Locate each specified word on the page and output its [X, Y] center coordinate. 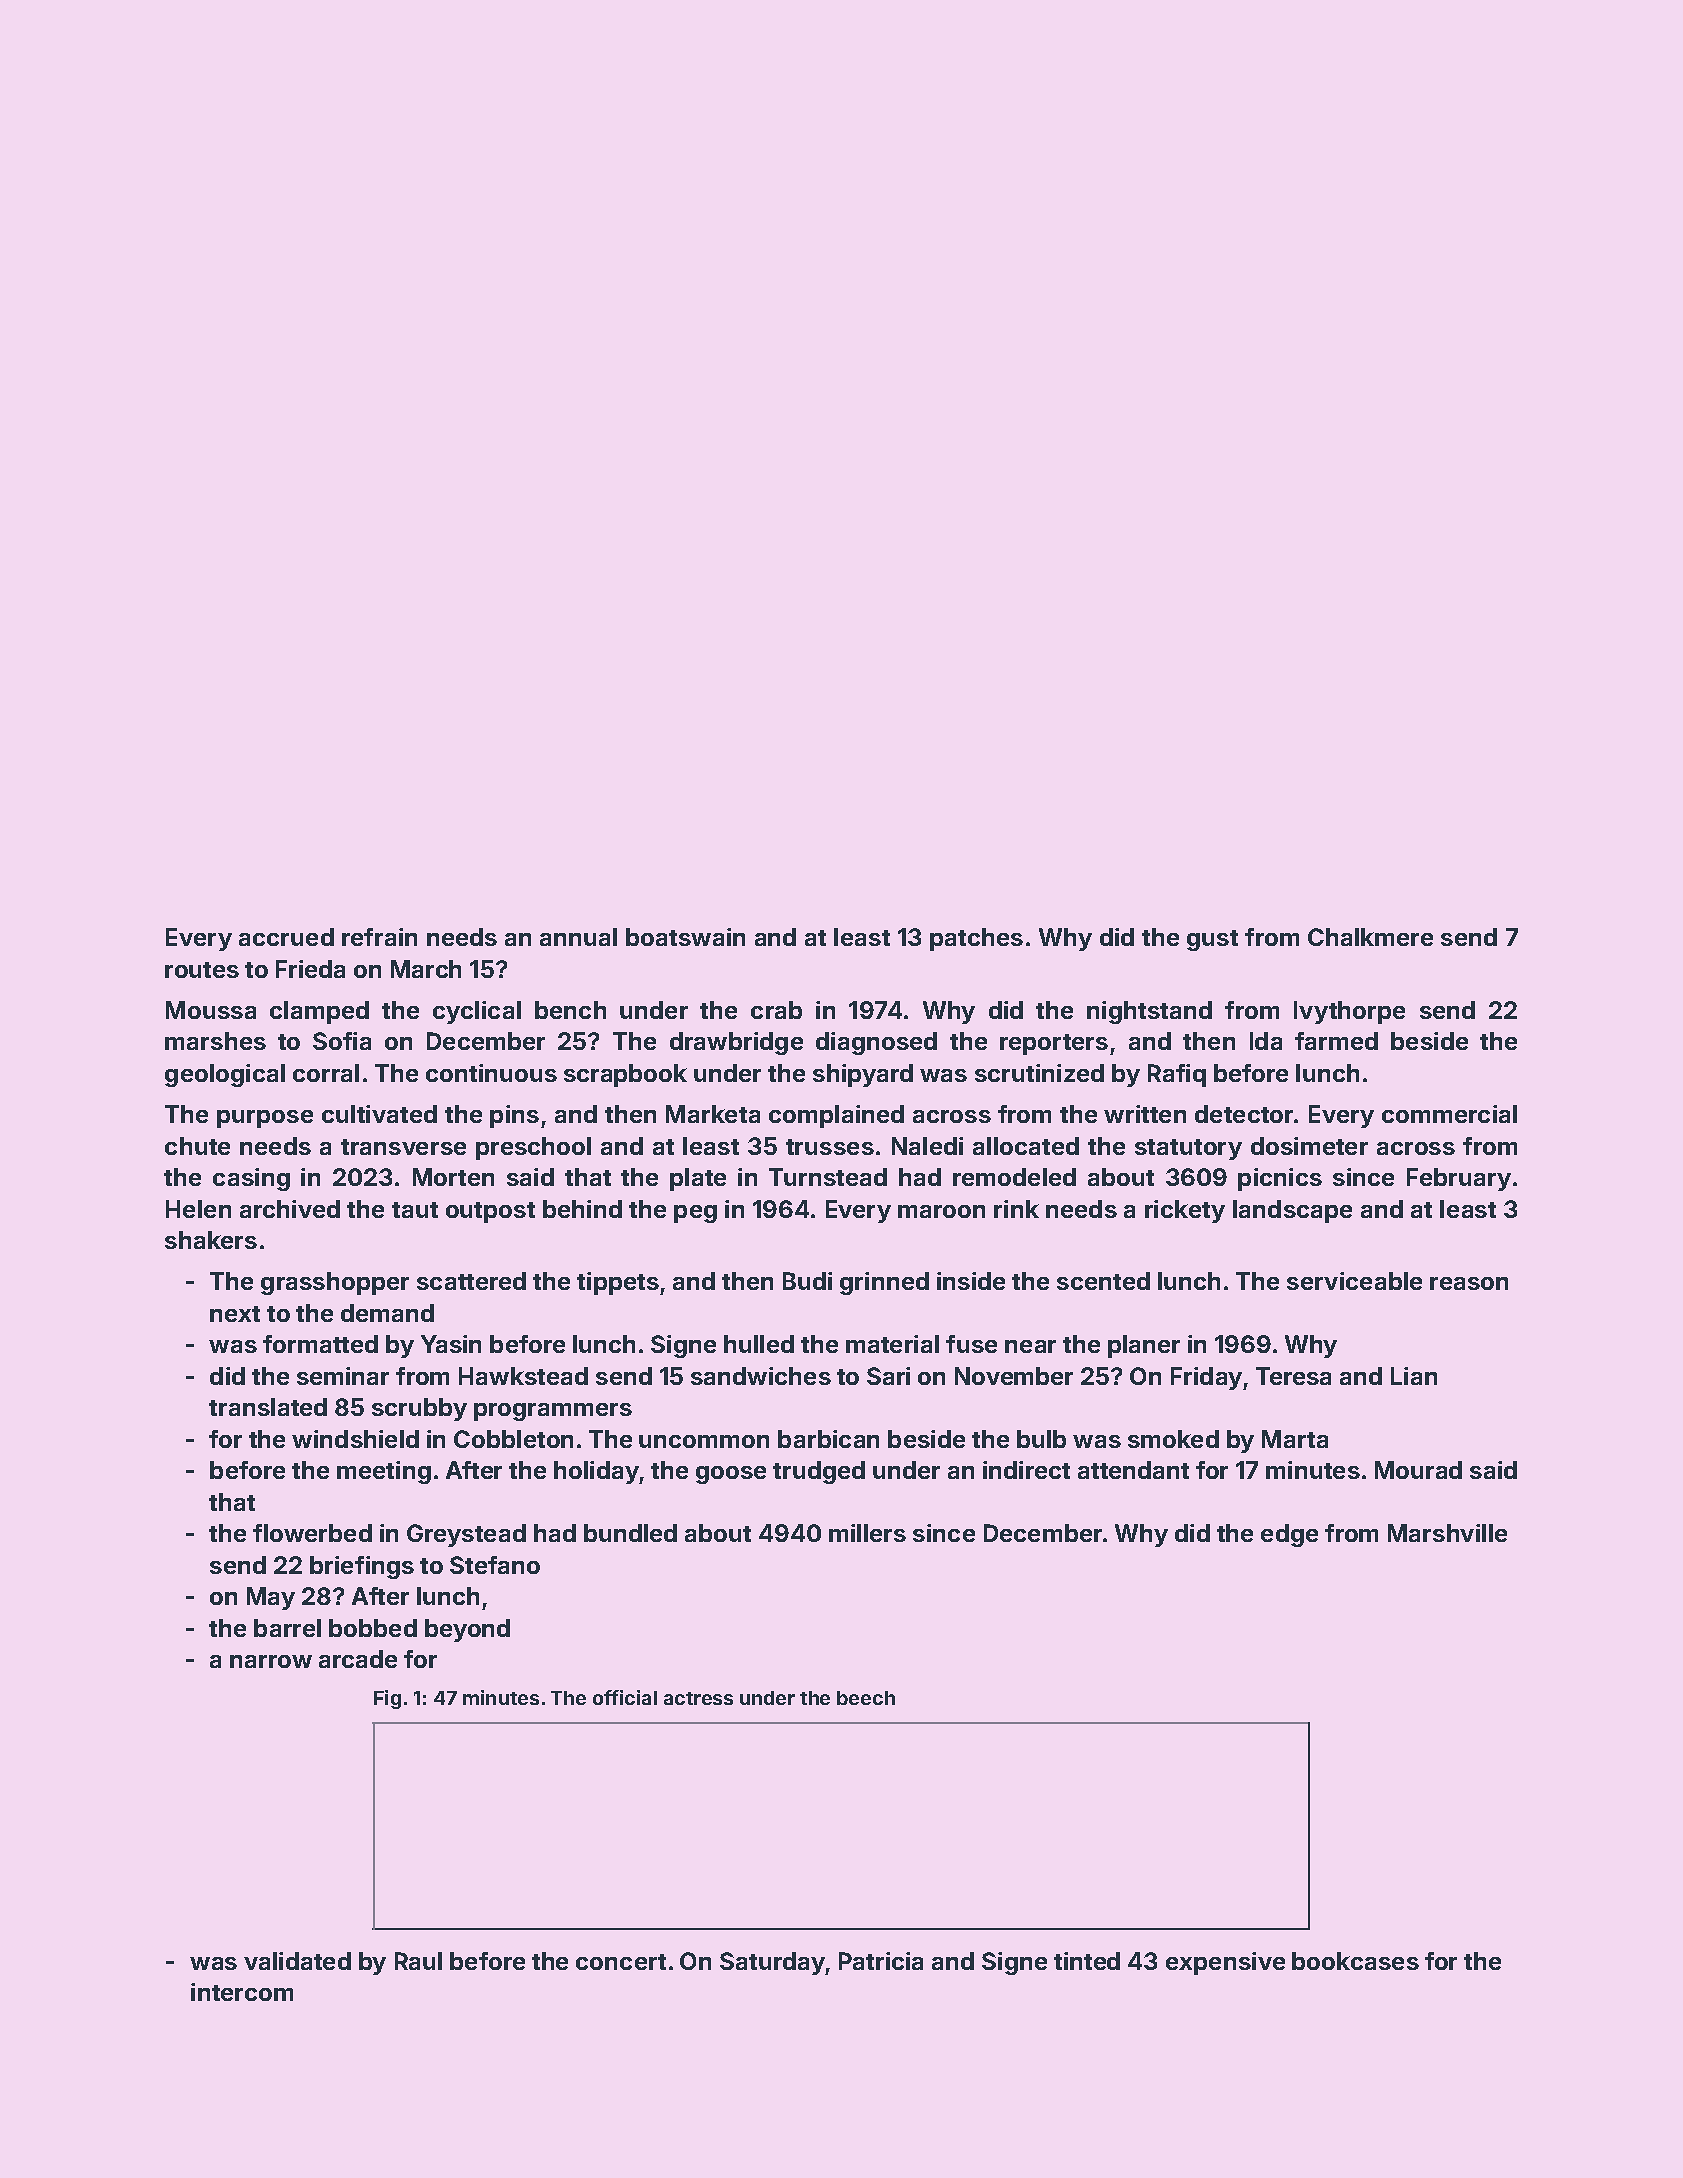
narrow [271, 1661]
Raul [418, 1961]
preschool [533, 1148]
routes [202, 970]
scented [1103, 1281]
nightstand [1149, 1012]
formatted [320, 1344]
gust [1212, 940]
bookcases [1355, 1961]
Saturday [772, 1963]
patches [976, 939]
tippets [618, 1283]
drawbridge [736, 1043]
